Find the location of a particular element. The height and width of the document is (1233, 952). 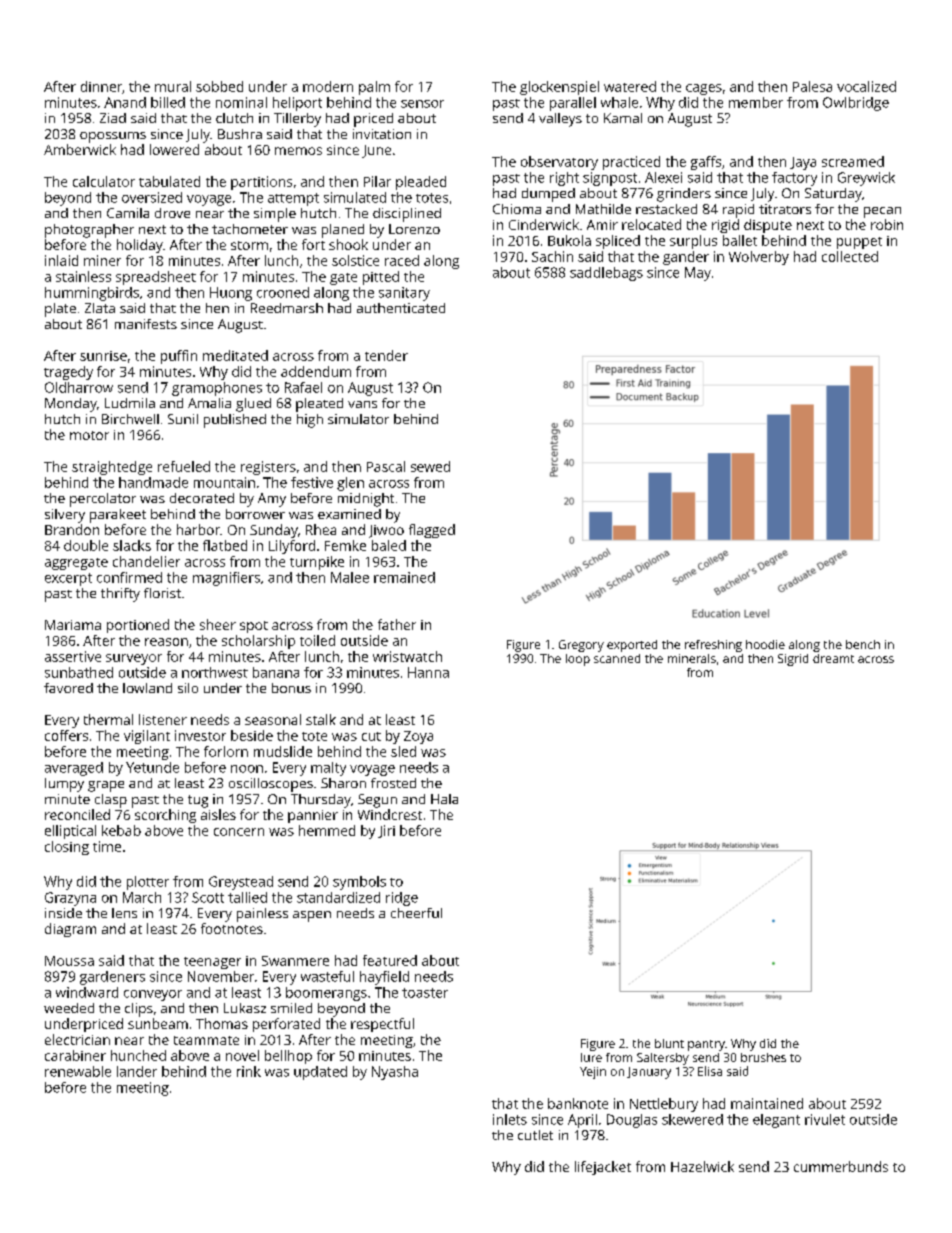

Cinderwick is located at coordinates (544, 224).
